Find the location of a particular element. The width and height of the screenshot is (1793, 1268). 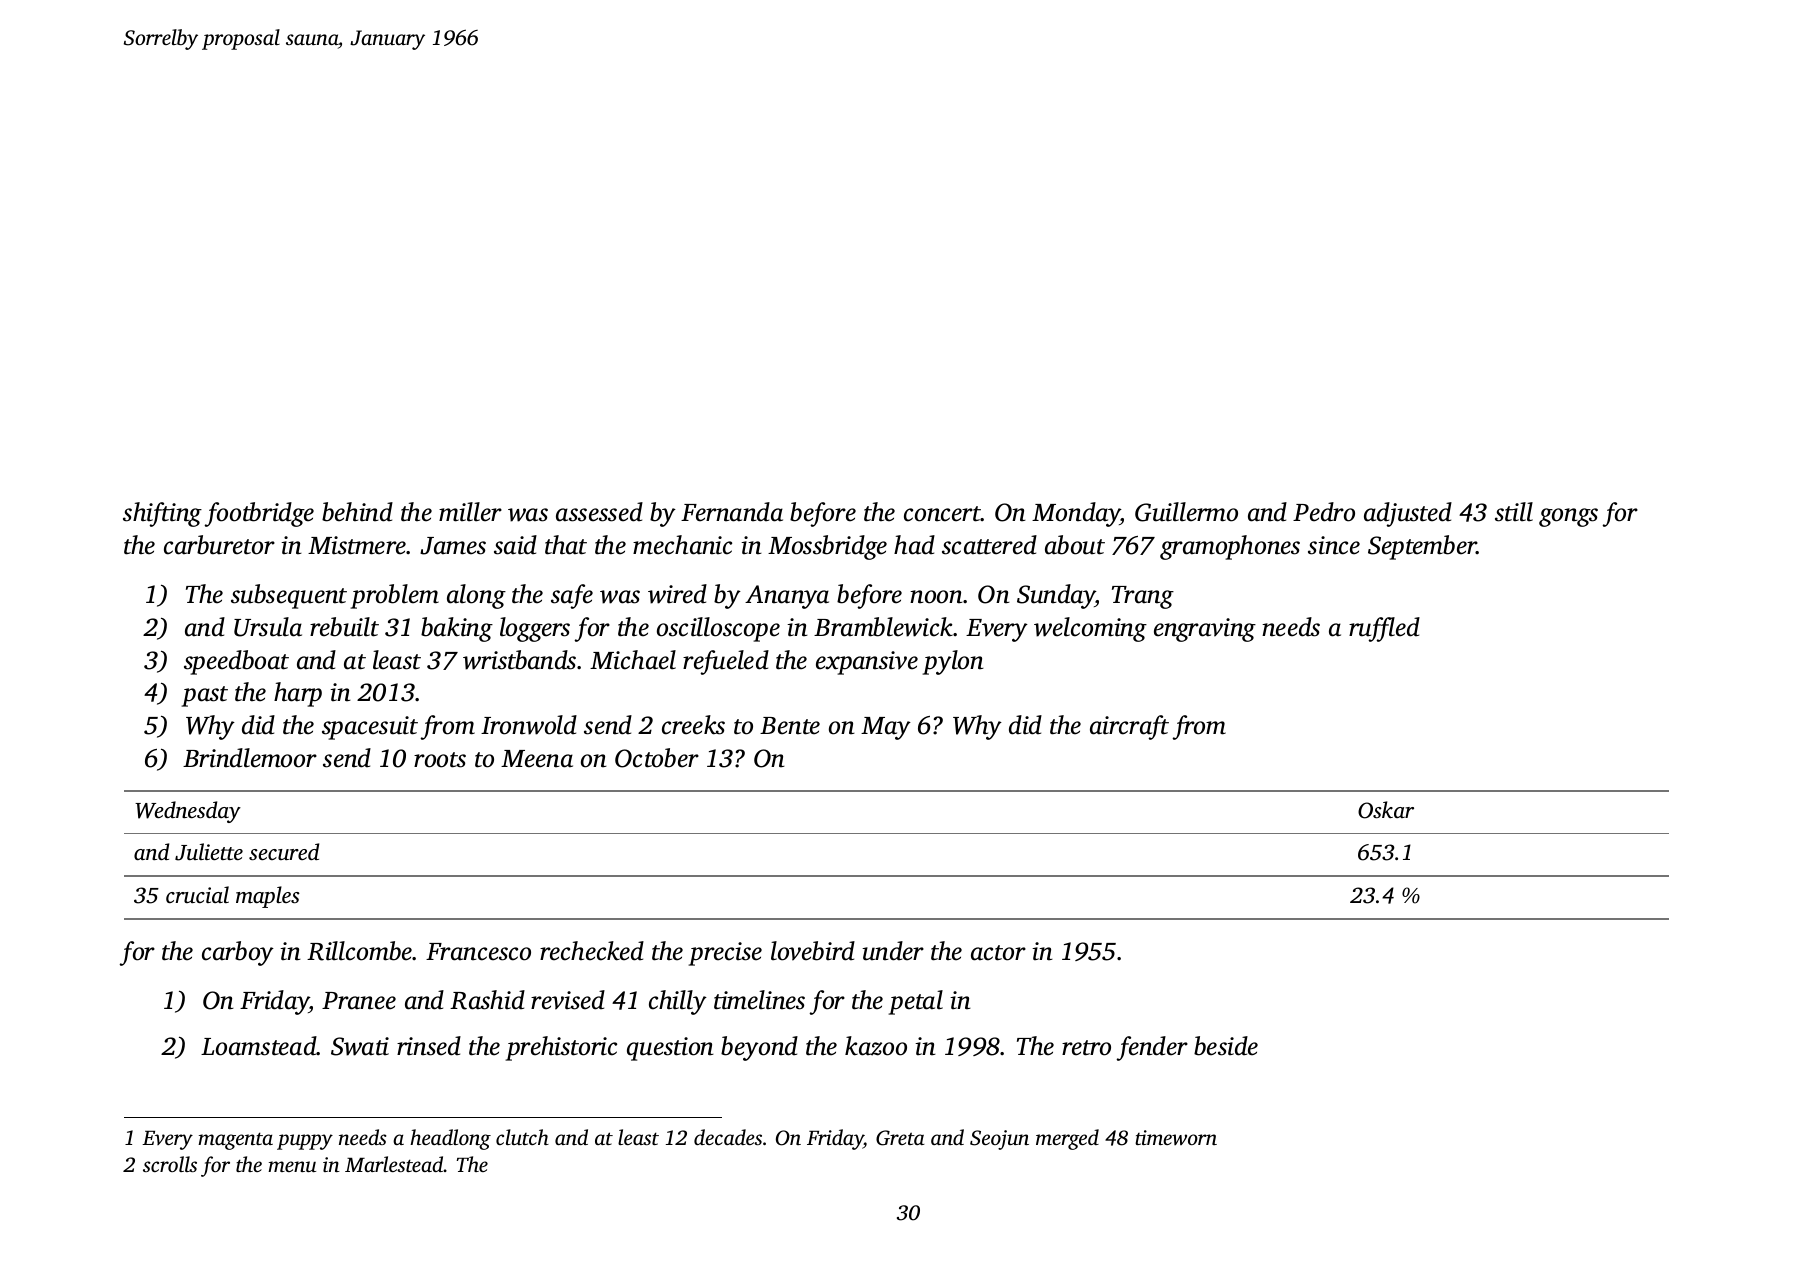

scrolls is located at coordinates (170, 1164).
